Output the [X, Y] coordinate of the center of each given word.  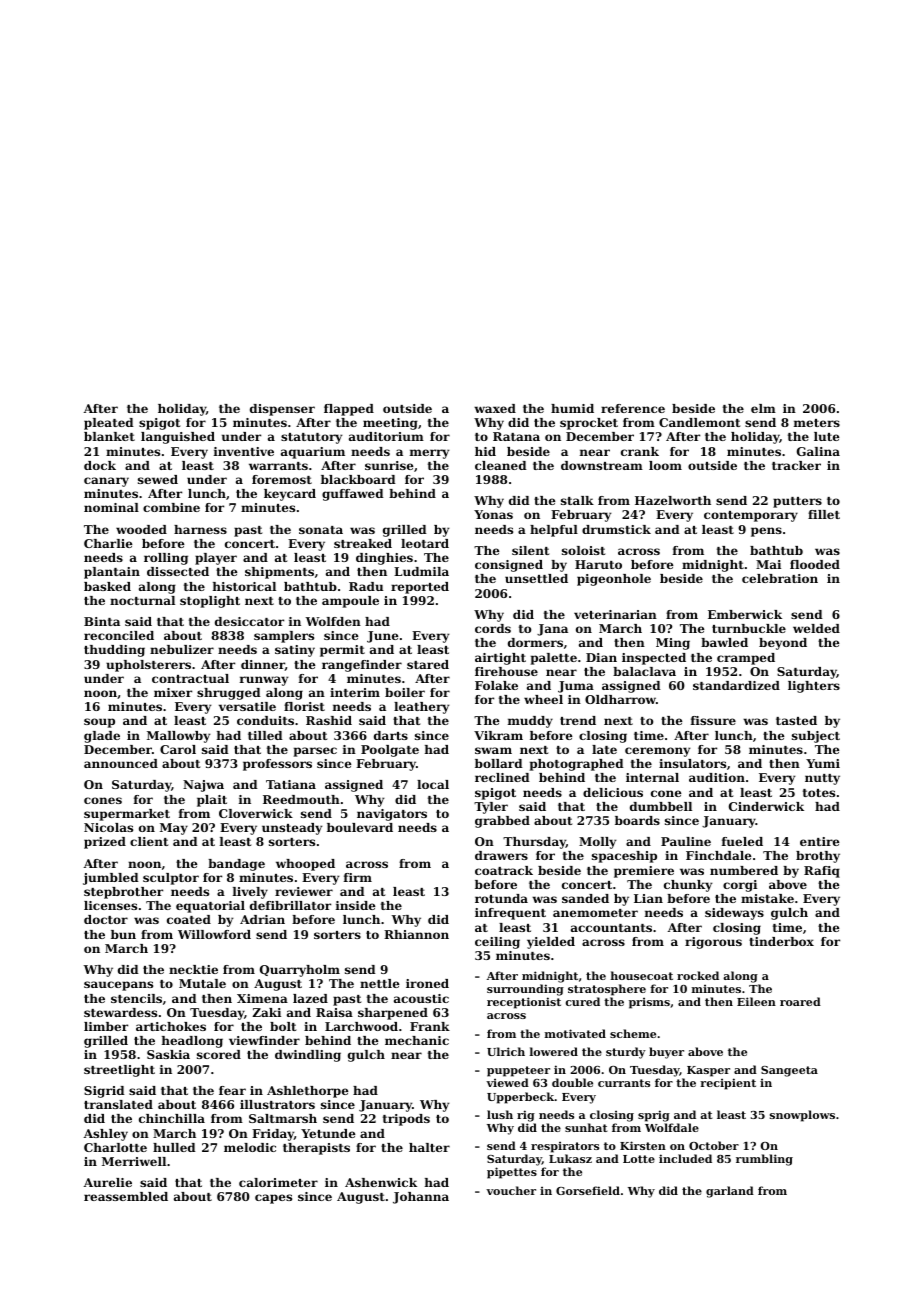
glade [102, 737]
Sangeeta [789, 1071]
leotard [425, 543]
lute [826, 436]
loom [665, 465]
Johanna [421, 1198]
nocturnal [142, 600]
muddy [530, 722]
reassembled [126, 1196]
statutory [311, 438]
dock [100, 465]
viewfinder [264, 1040]
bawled [724, 642]
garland [730, 1192]
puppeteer [518, 1071]
